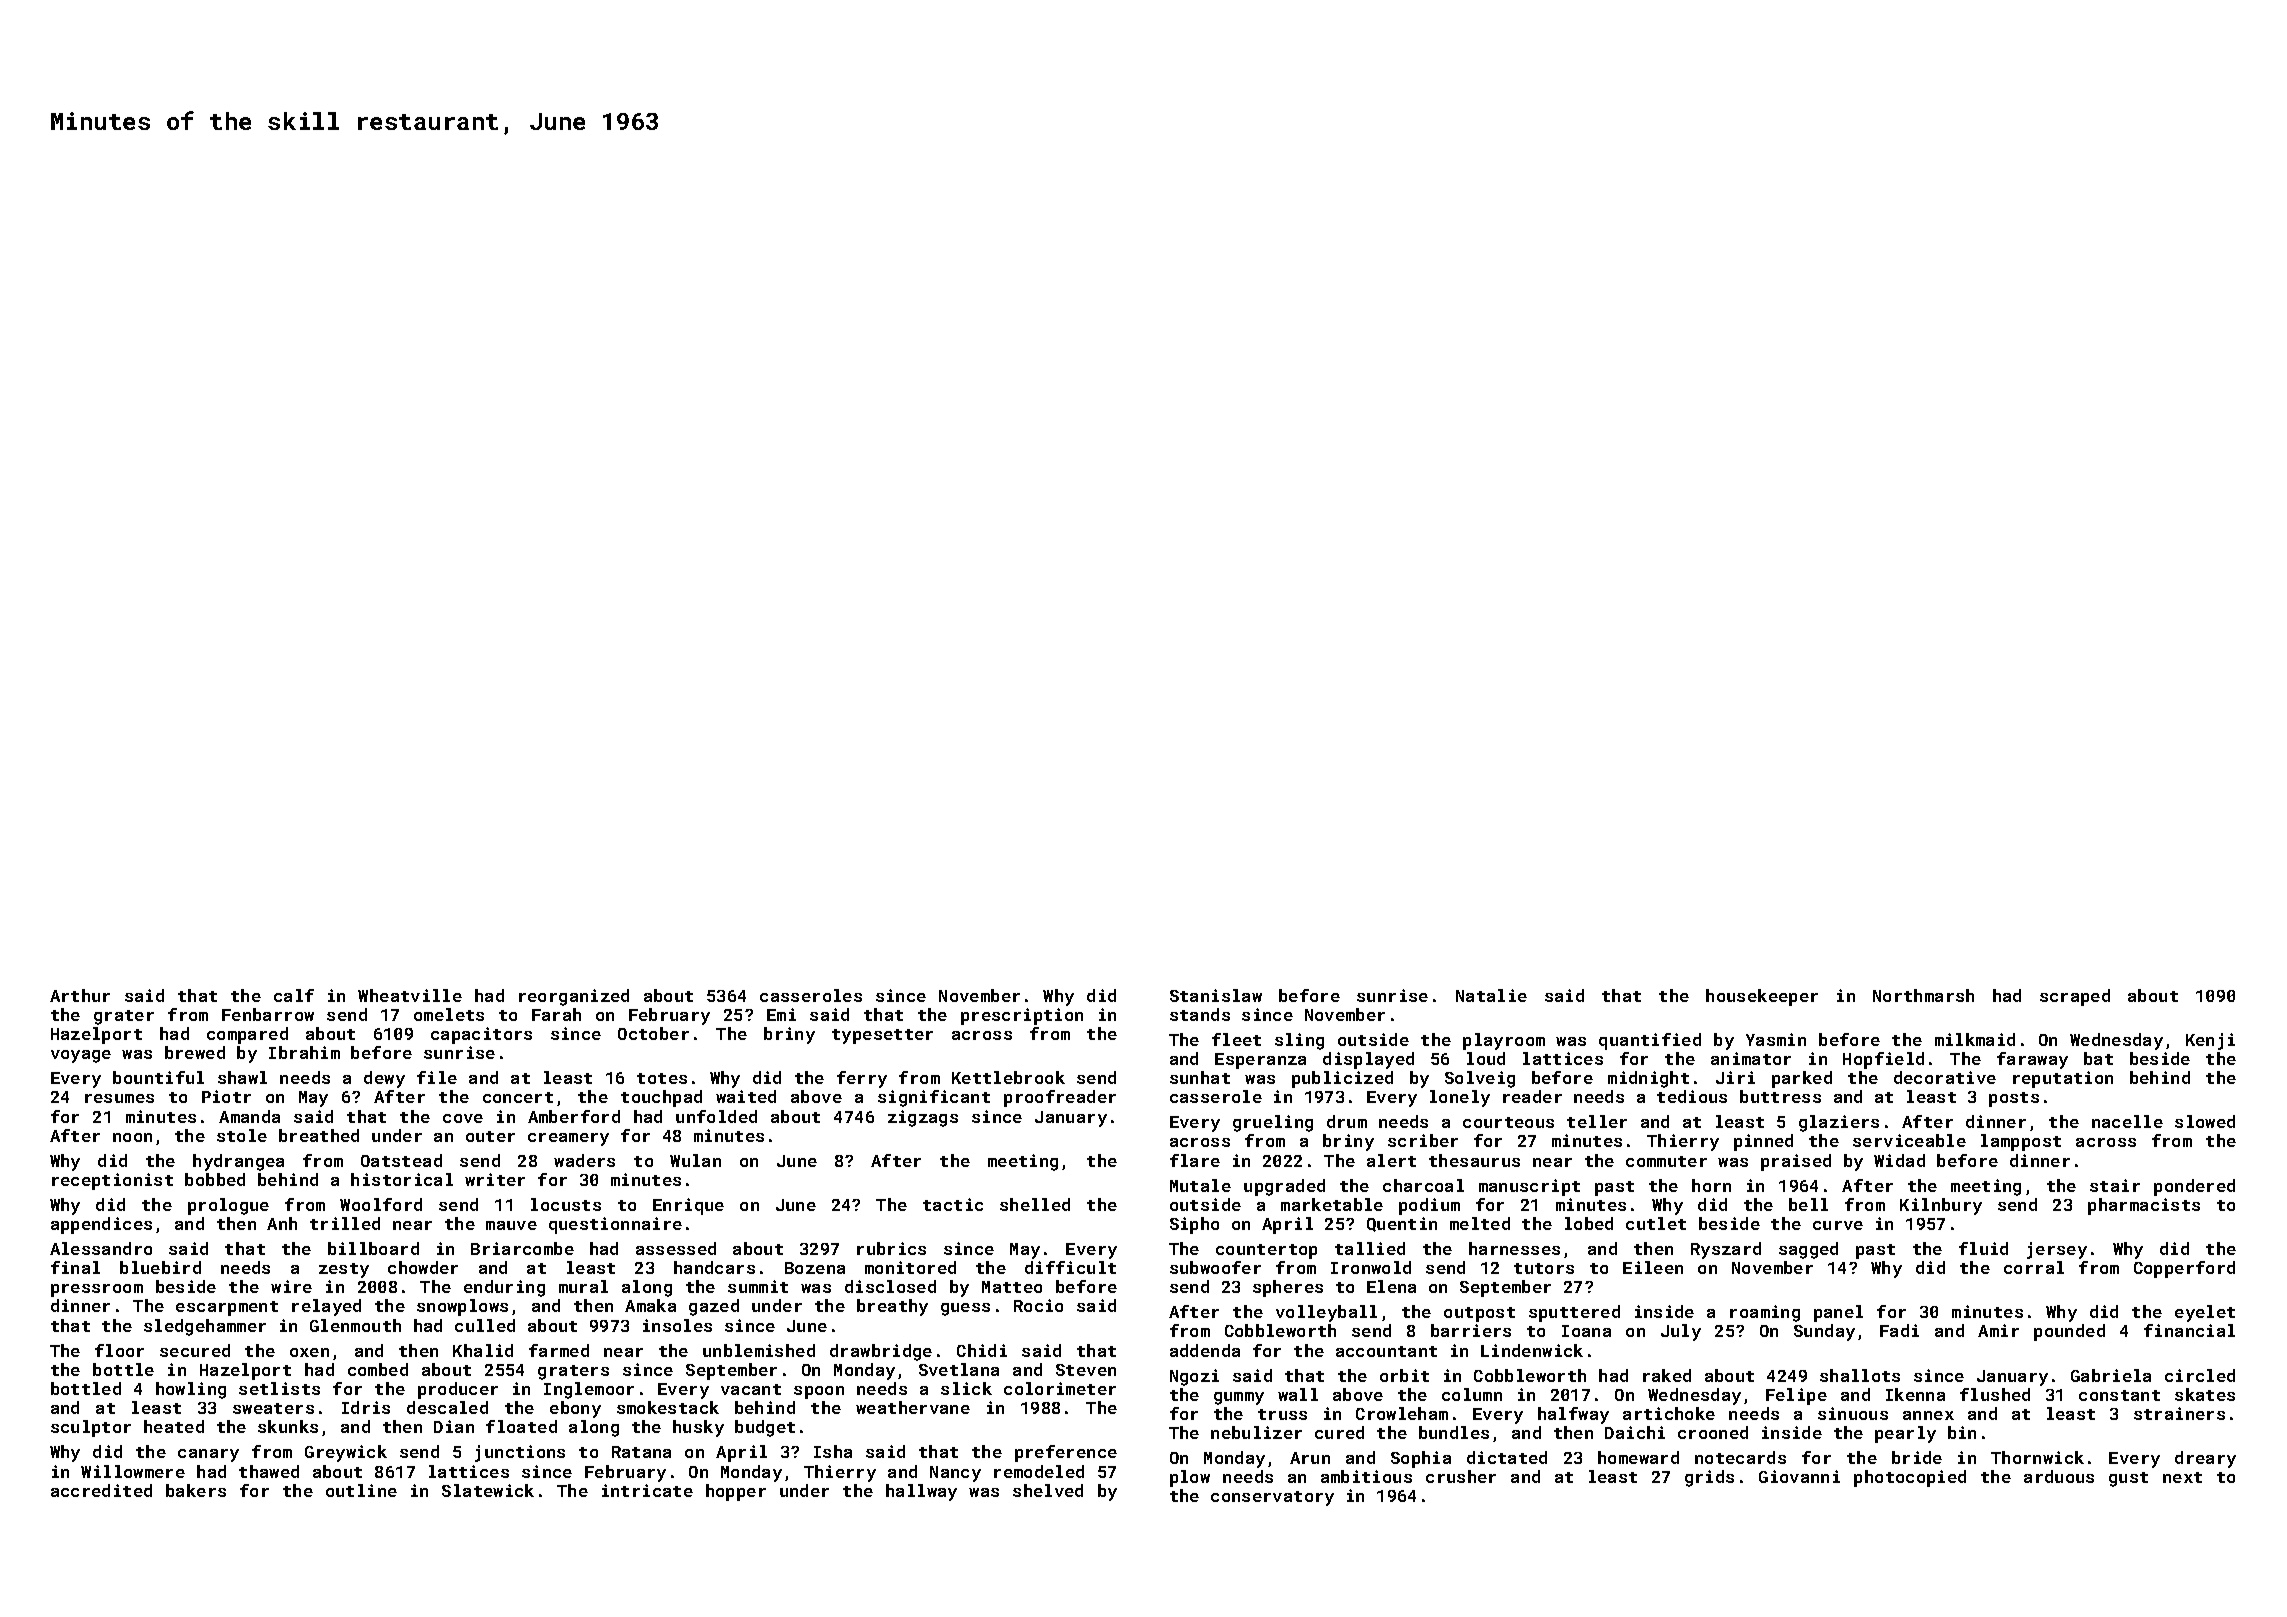 This page has height=1617, width=2287. I want to click on countertop, so click(1266, 1251).
